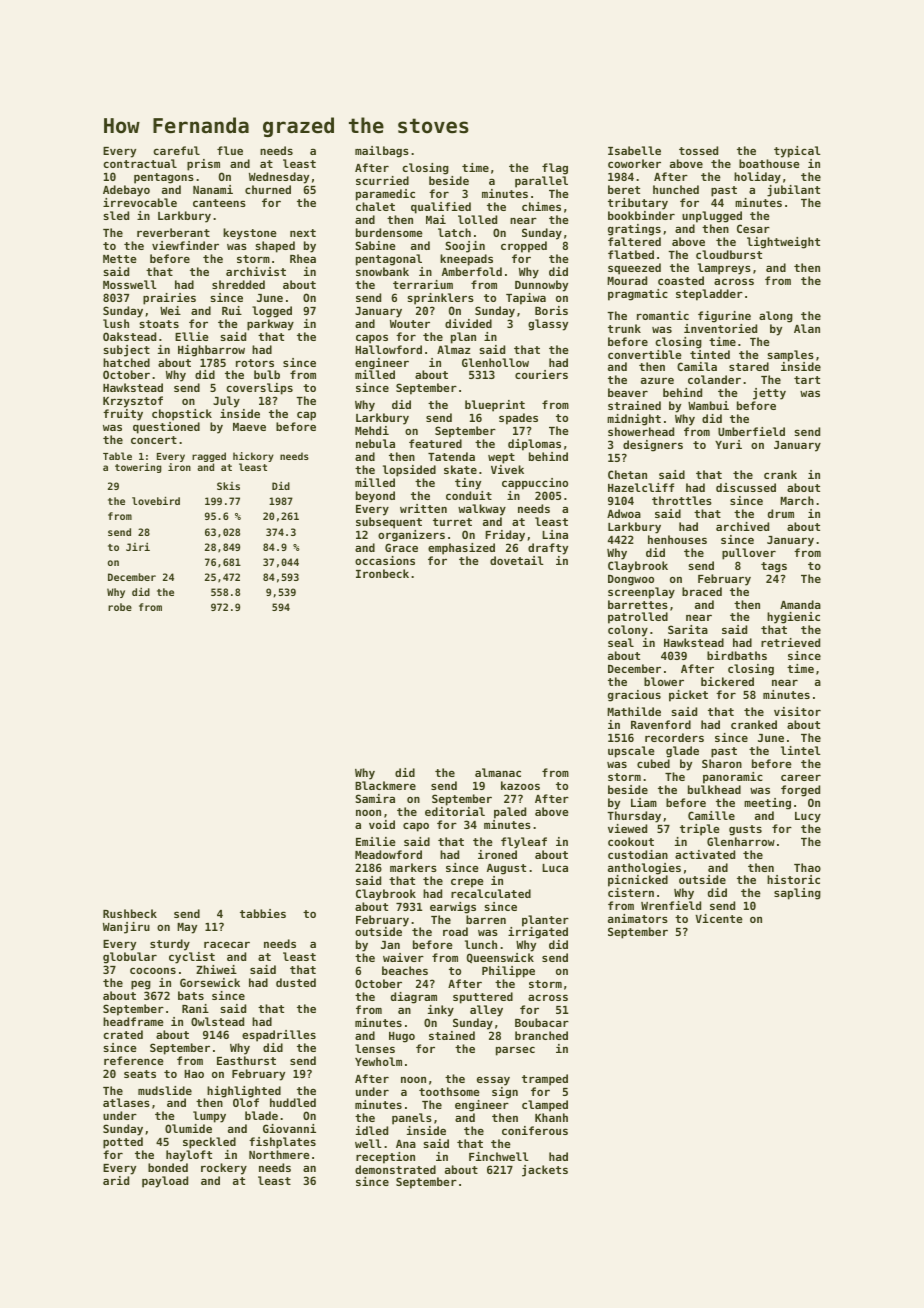 This image has height=1308, width=924. I want to click on visitor, so click(797, 711).
